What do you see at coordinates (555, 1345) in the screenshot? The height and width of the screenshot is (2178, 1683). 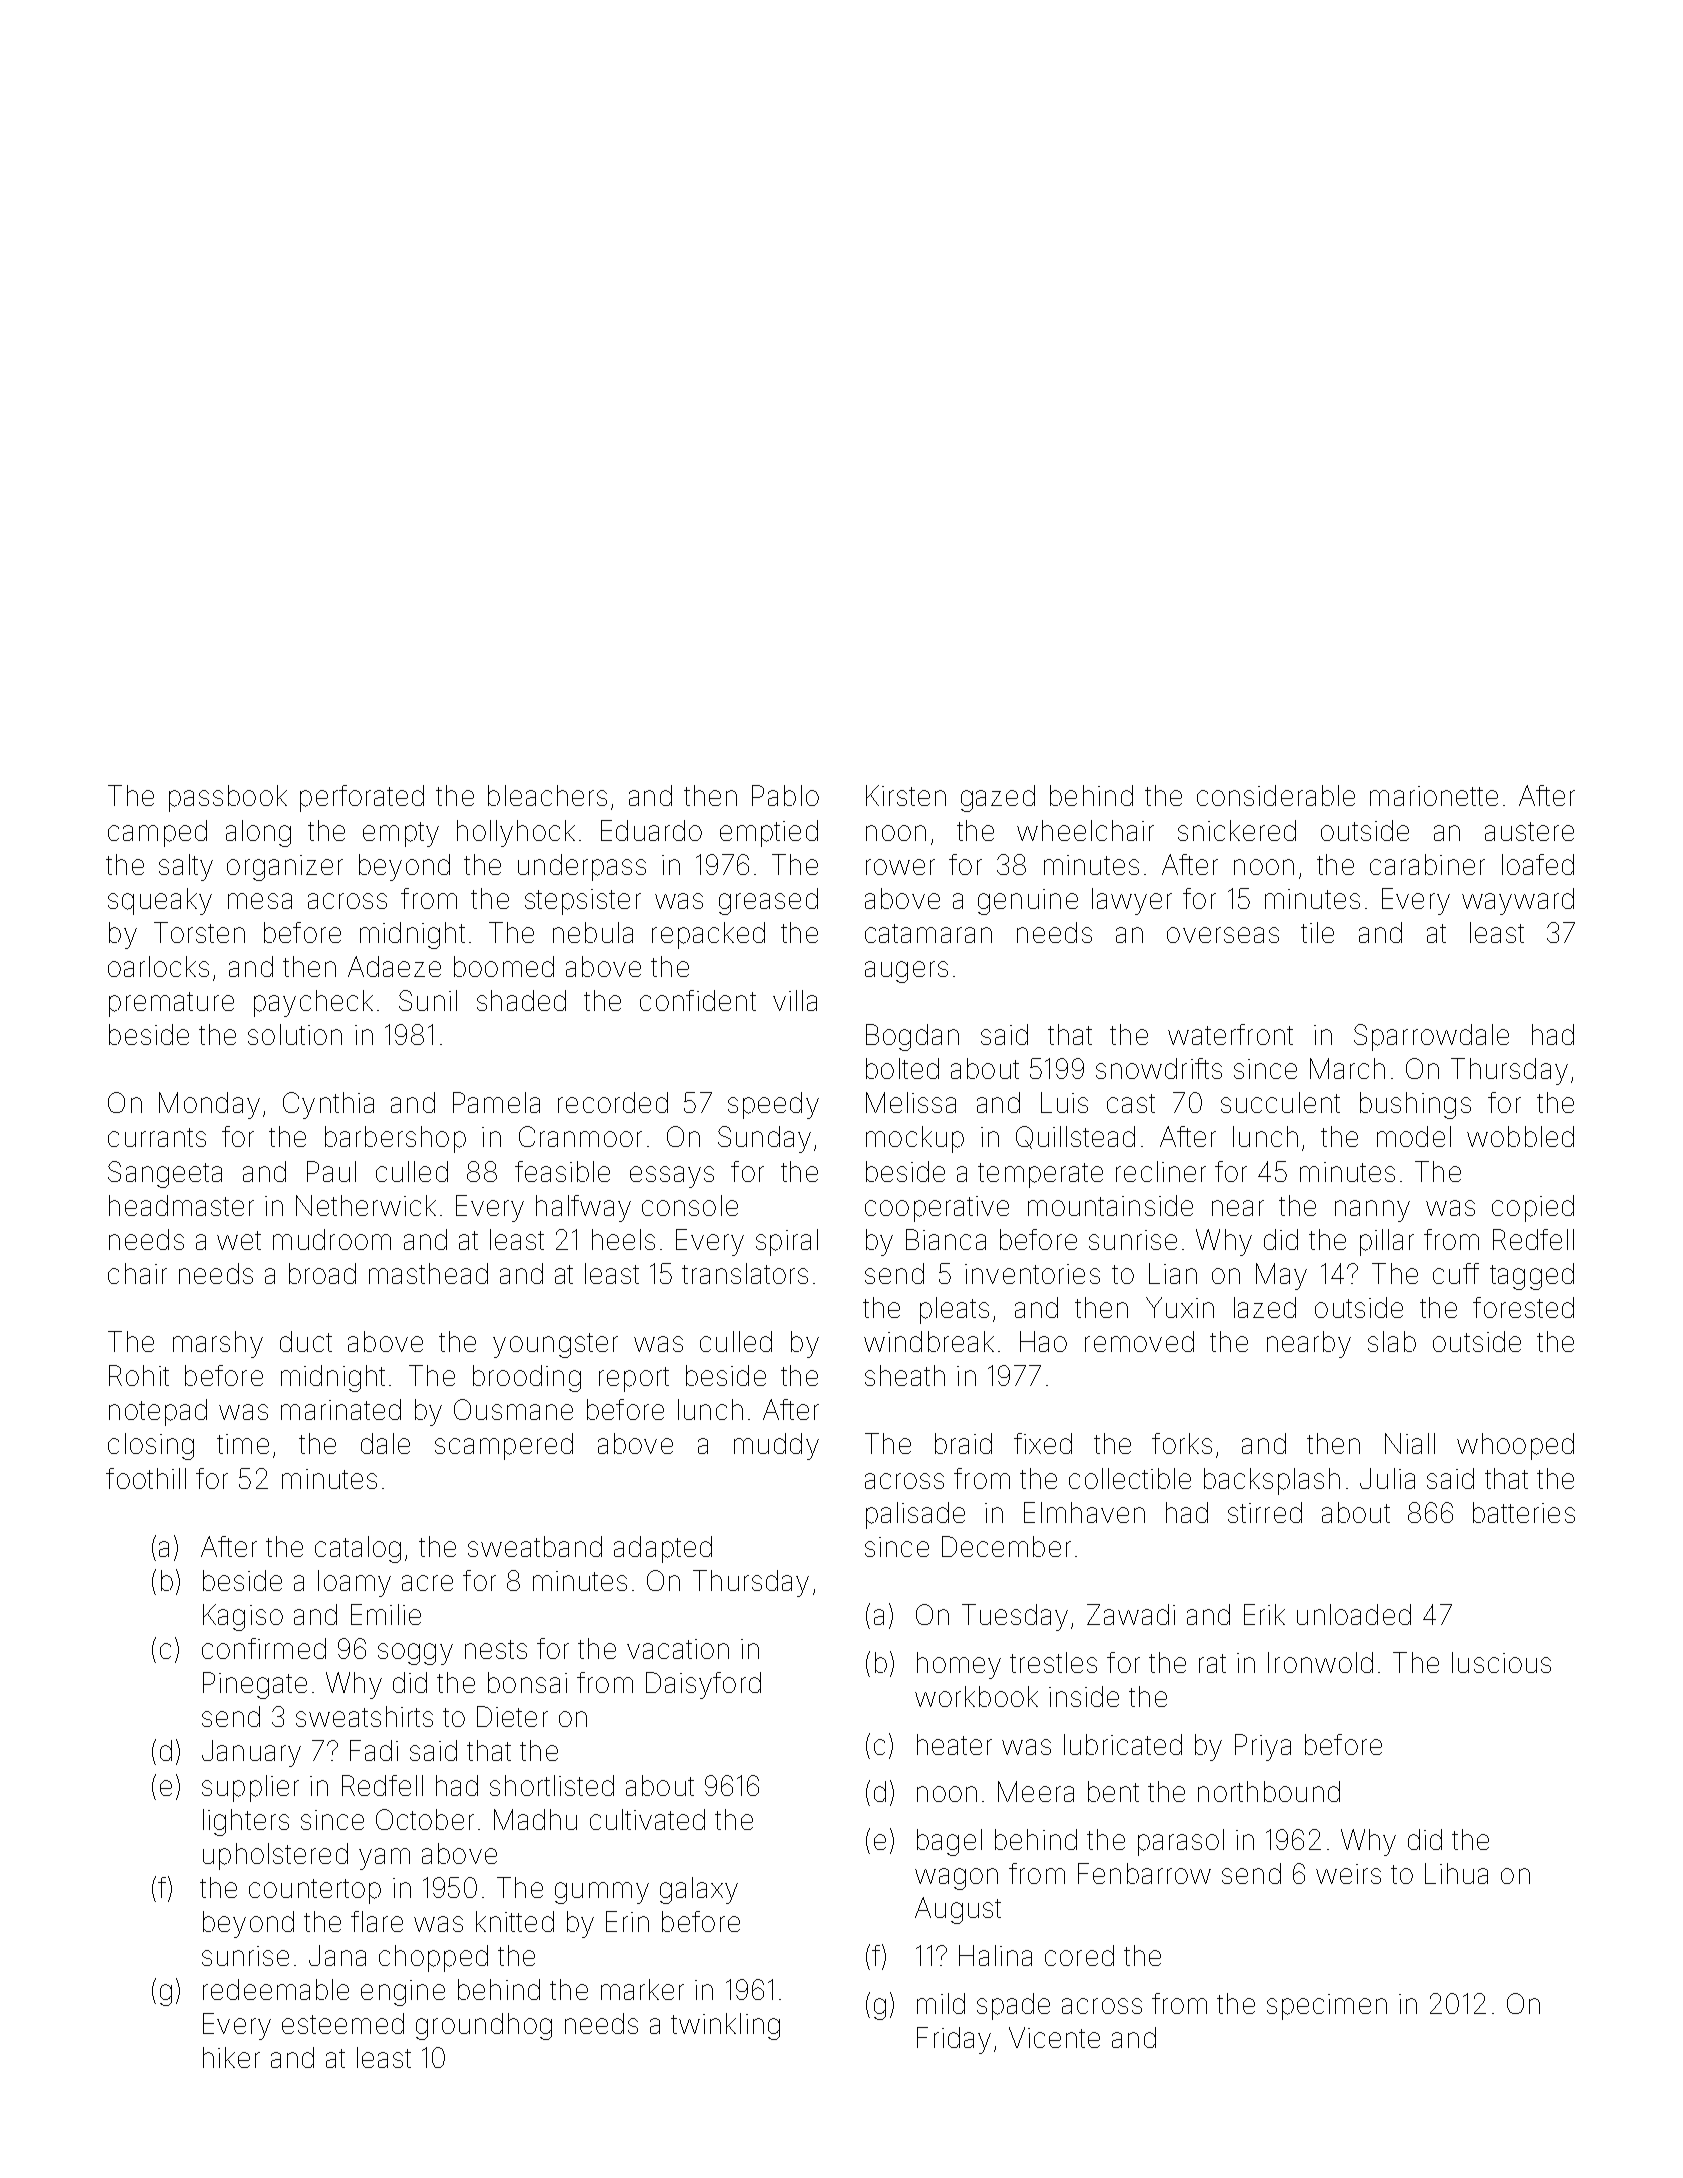 I see `youngster` at bounding box center [555, 1345].
